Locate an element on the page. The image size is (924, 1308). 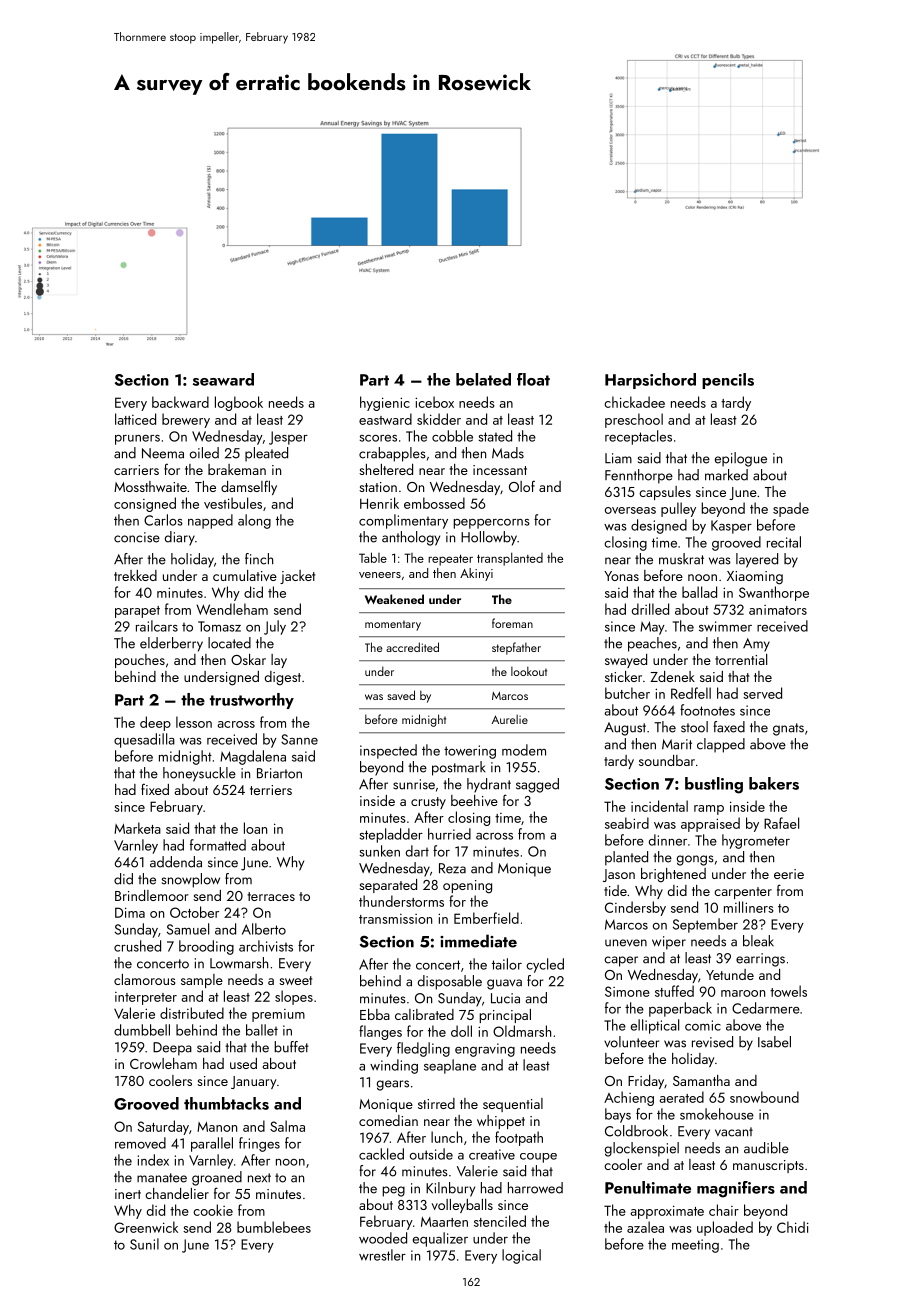
railcars is located at coordinates (157, 626).
